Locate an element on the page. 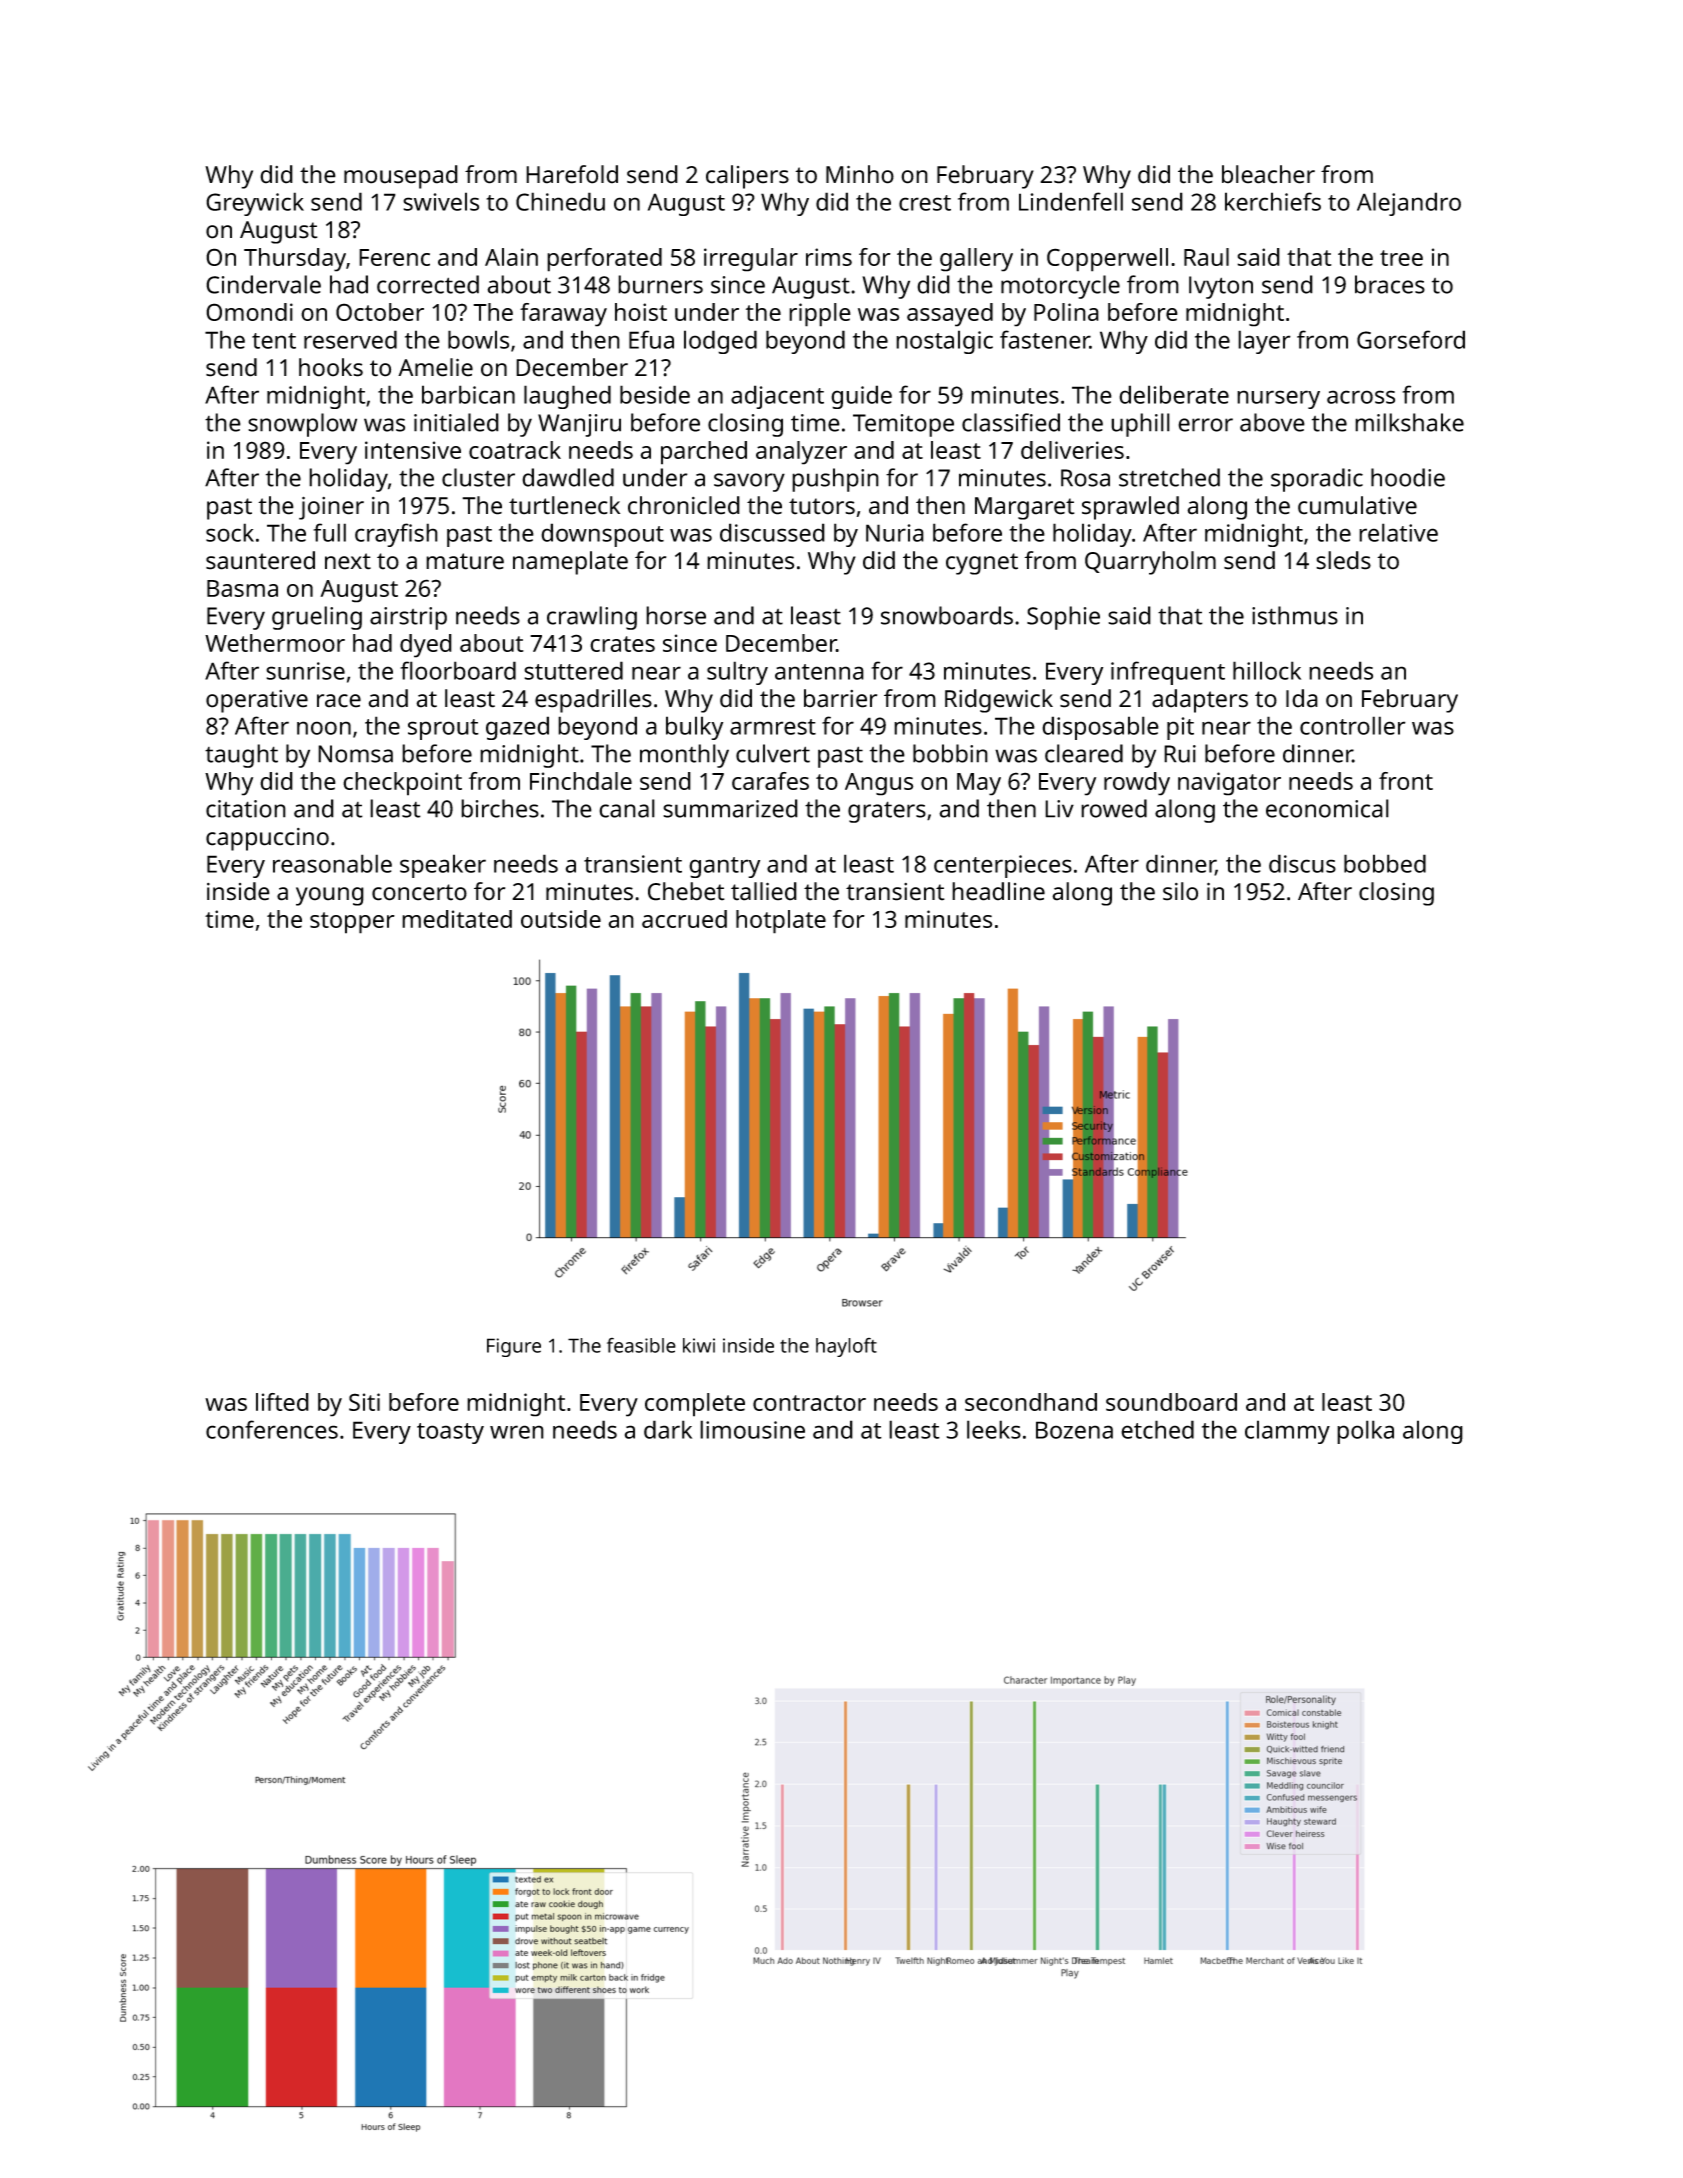 The width and height of the document is (1683, 2178). Alejandro is located at coordinates (1409, 204).
